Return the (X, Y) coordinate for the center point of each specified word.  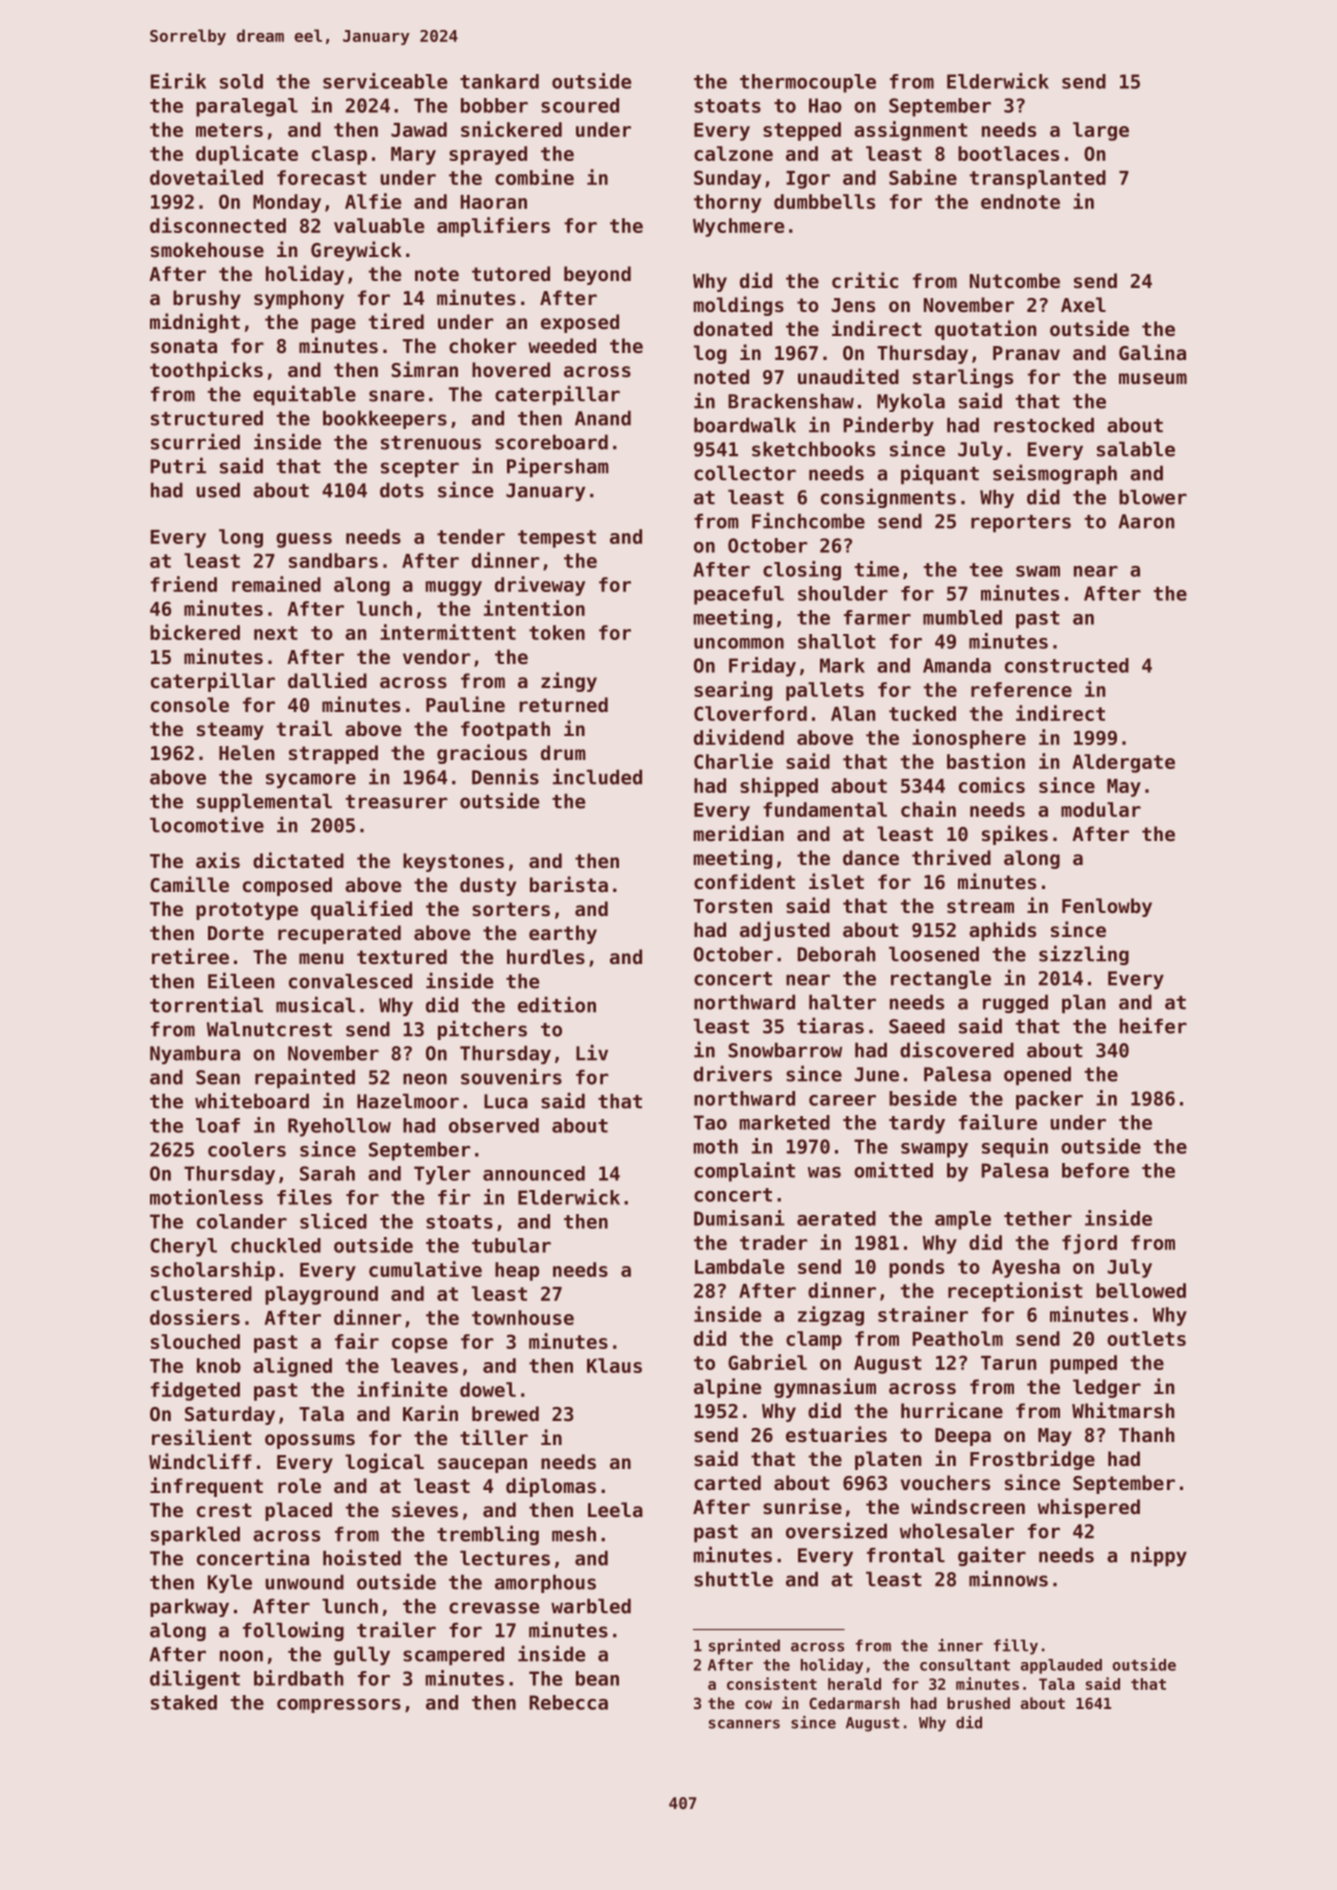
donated (733, 328)
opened (1037, 1075)
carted (727, 1482)
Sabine (923, 177)
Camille (189, 884)
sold (241, 81)
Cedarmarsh (854, 1703)
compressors (339, 1706)
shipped (779, 787)
